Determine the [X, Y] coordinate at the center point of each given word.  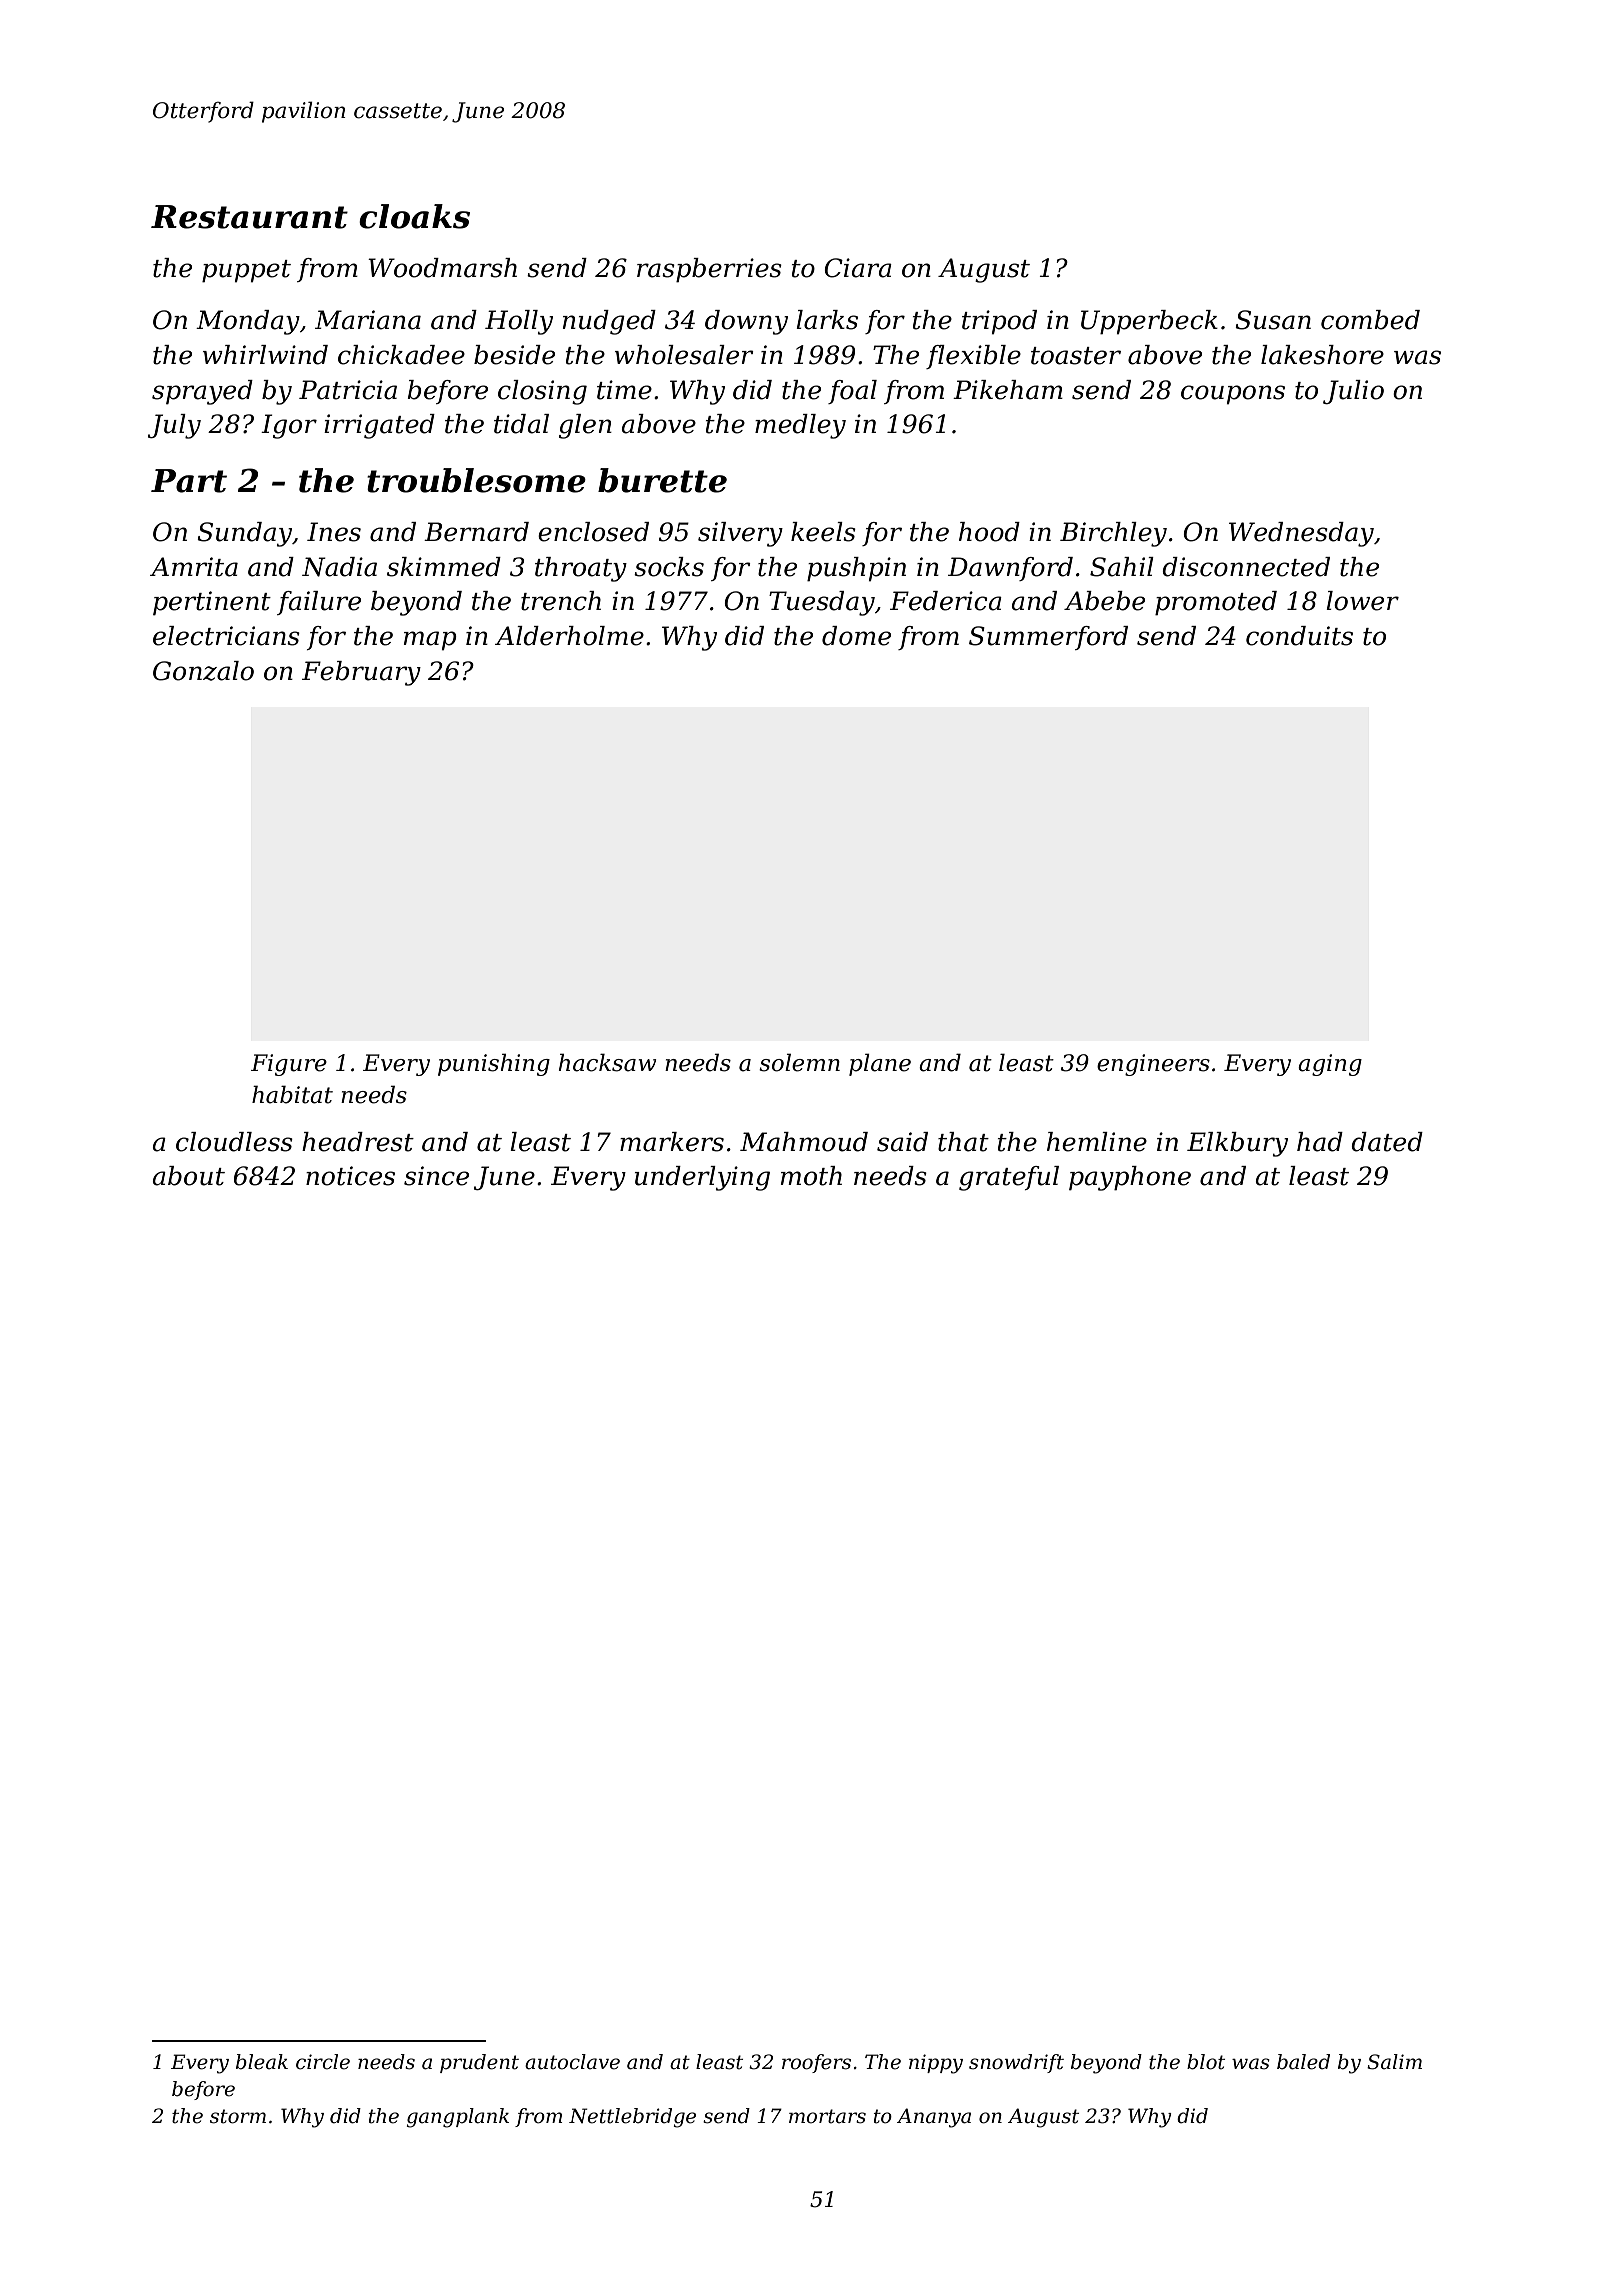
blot [1206, 2062]
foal [852, 392]
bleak [262, 2062]
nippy [936, 2064]
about [189, 1176]
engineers [1153, 1065]
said [902, 1142]
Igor [289, 426]
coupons [1233, 395]
